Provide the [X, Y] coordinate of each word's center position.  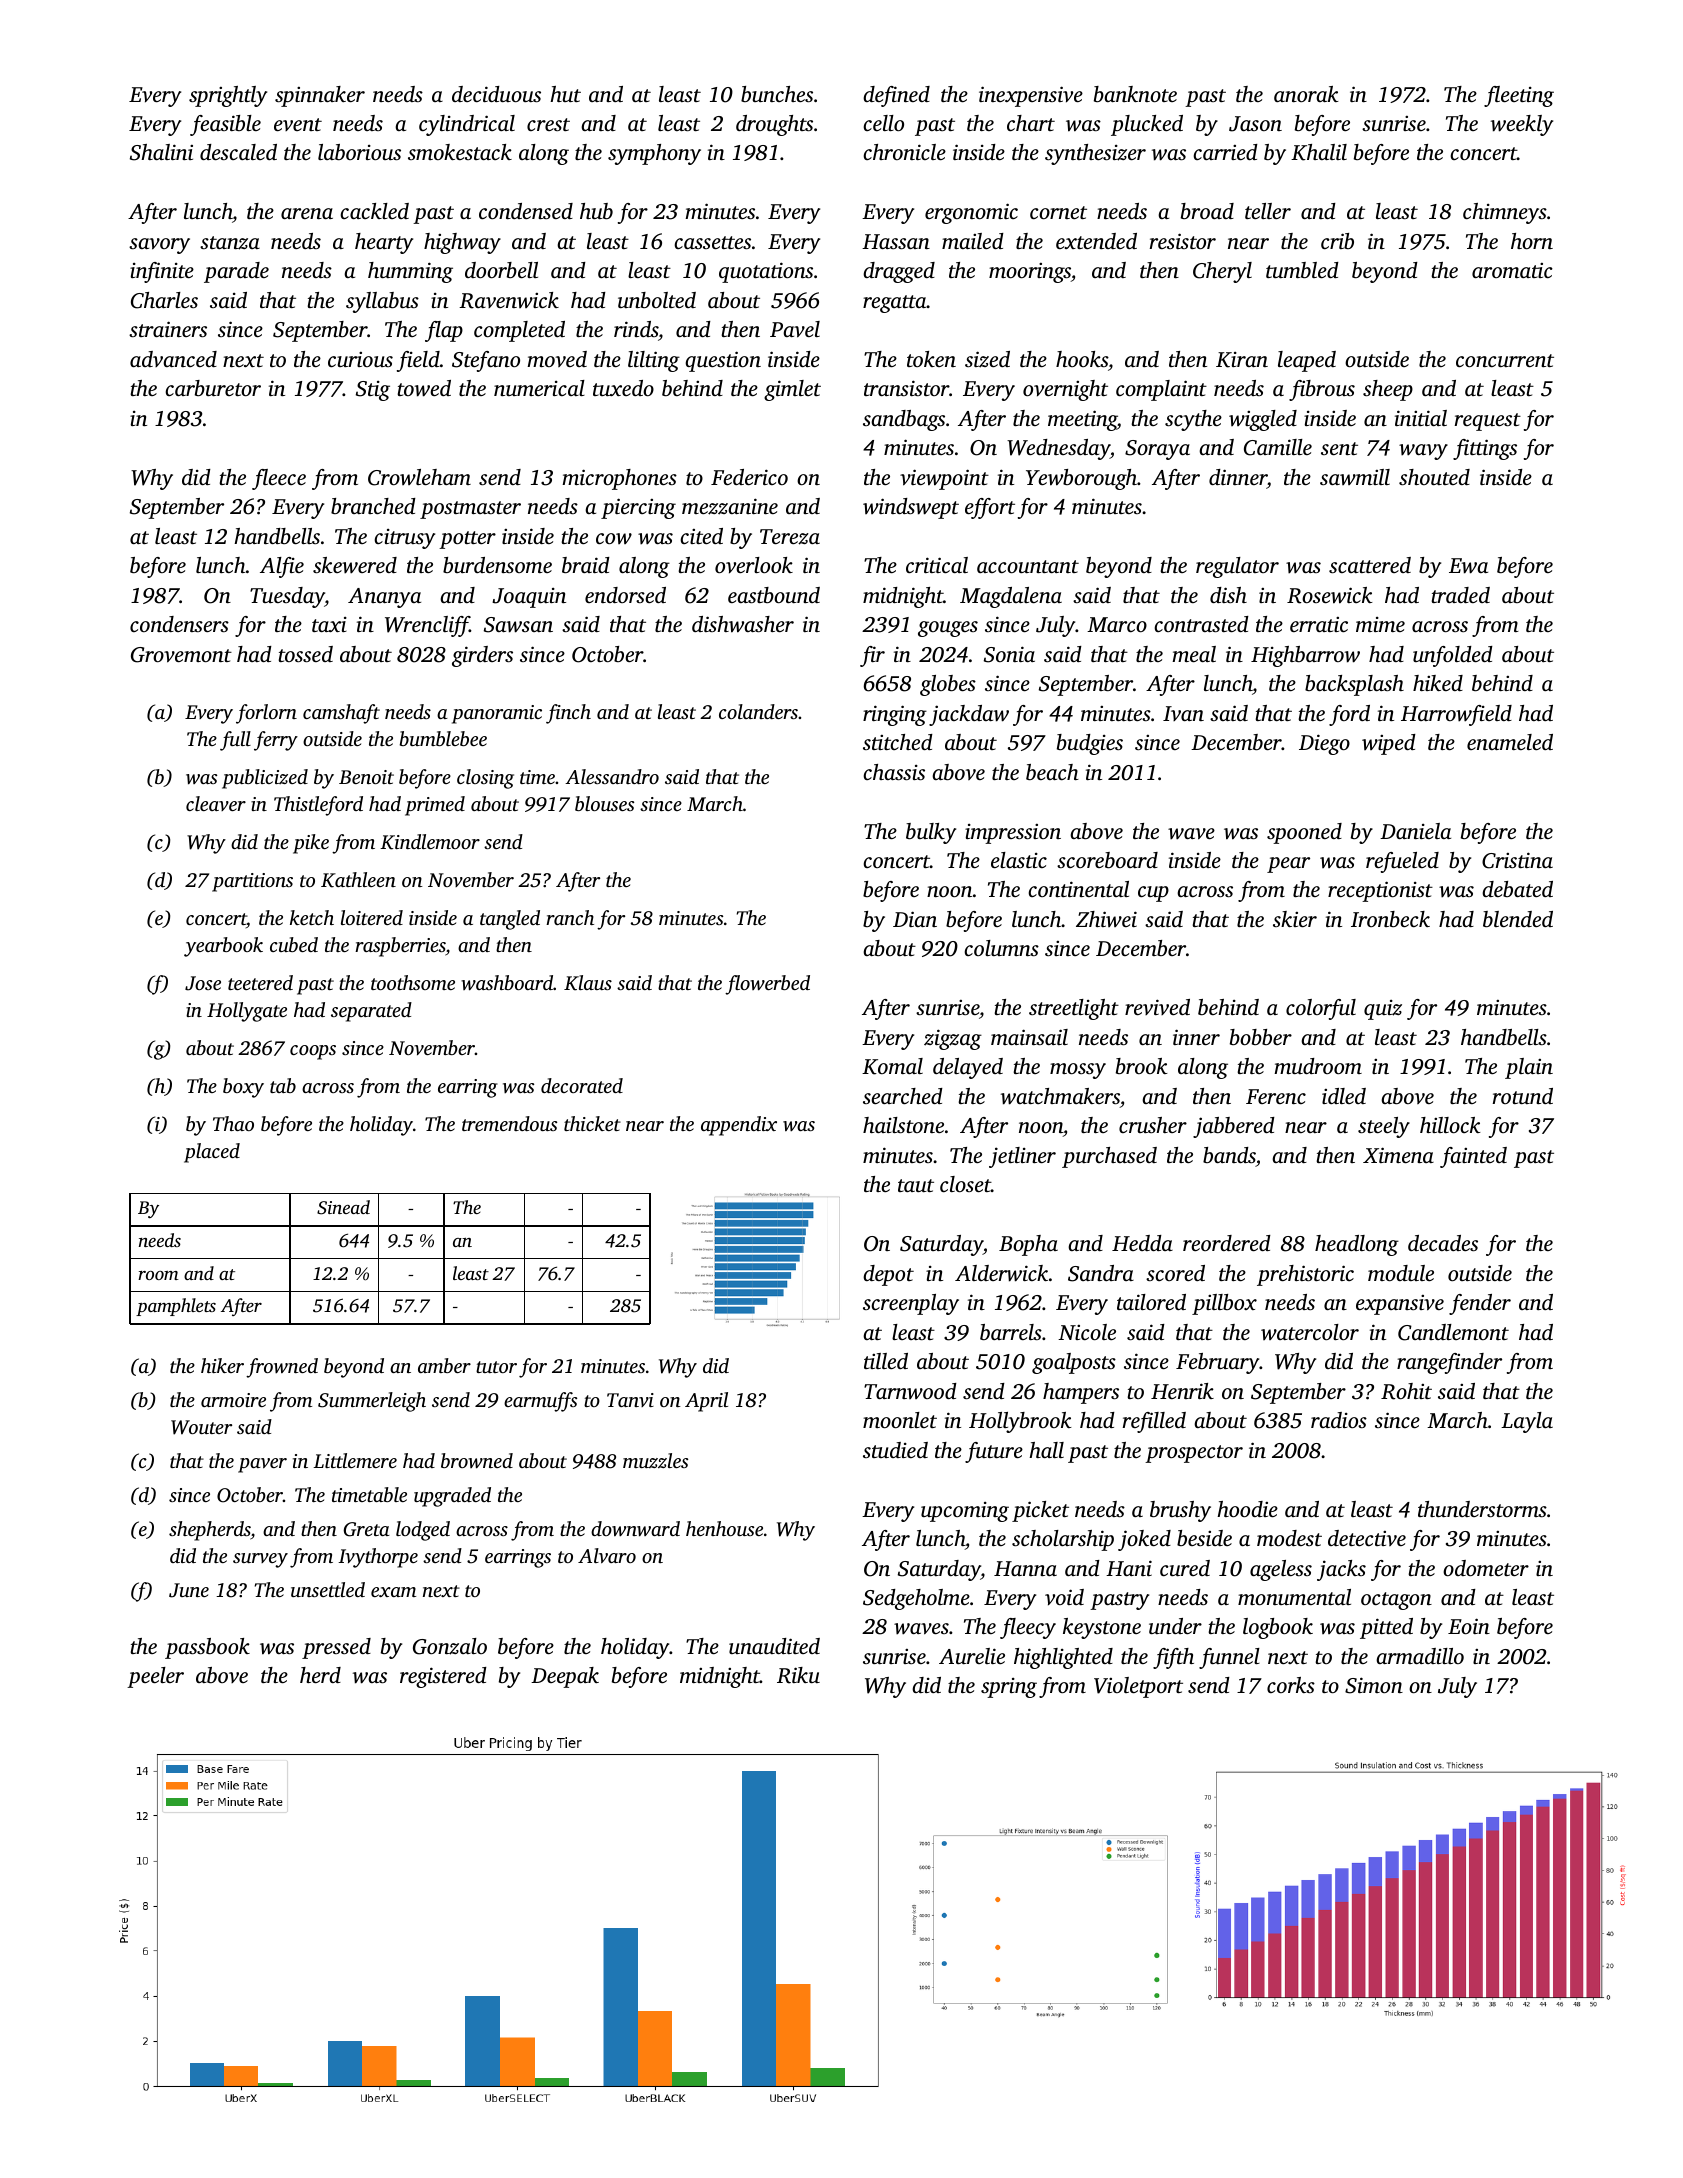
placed [212, 1153]
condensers [179, 624]
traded [1460, 595]
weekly [1522, 125]
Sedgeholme [916, 1599]
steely [1384, 1127]
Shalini [161, 152]
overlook [754, 565]
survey [260, 1560]
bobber [1261, 1037]
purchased [1109, 1157]
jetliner [1022, 1157]
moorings [1030, 273]
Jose [203, 983]
